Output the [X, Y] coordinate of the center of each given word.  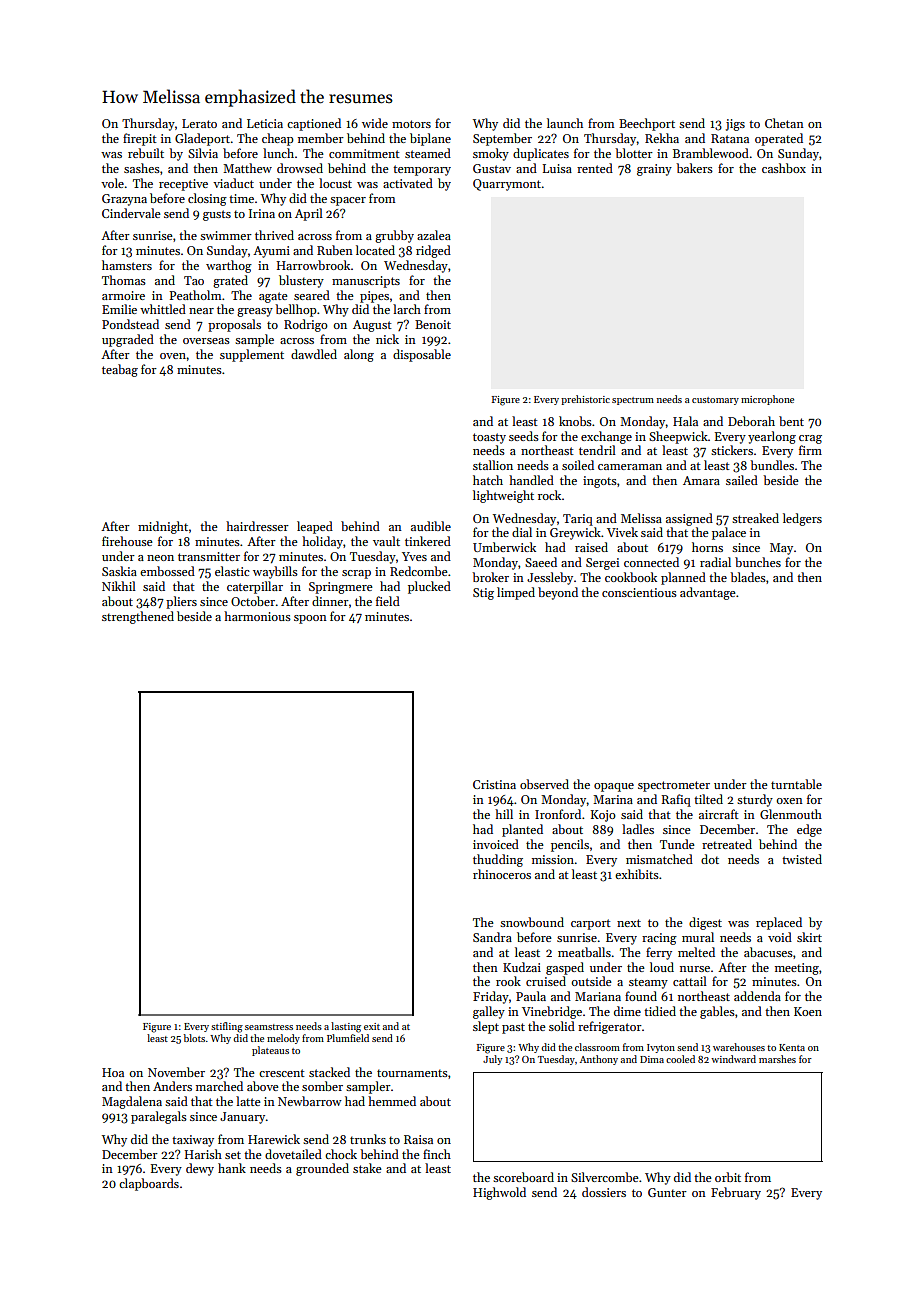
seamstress [269, 1027]
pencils [570, 845]
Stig [483, 594]
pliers [181, 602]
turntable [796, 784]
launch [565, 123]
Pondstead [130, 324]
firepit [140, 139]
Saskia [119, 571]
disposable [422, 355]
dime [627, 1011]
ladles [638, 829]
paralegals [159, 1117]
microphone [767, 400]
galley [489, 1012]
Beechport [647, 124]
